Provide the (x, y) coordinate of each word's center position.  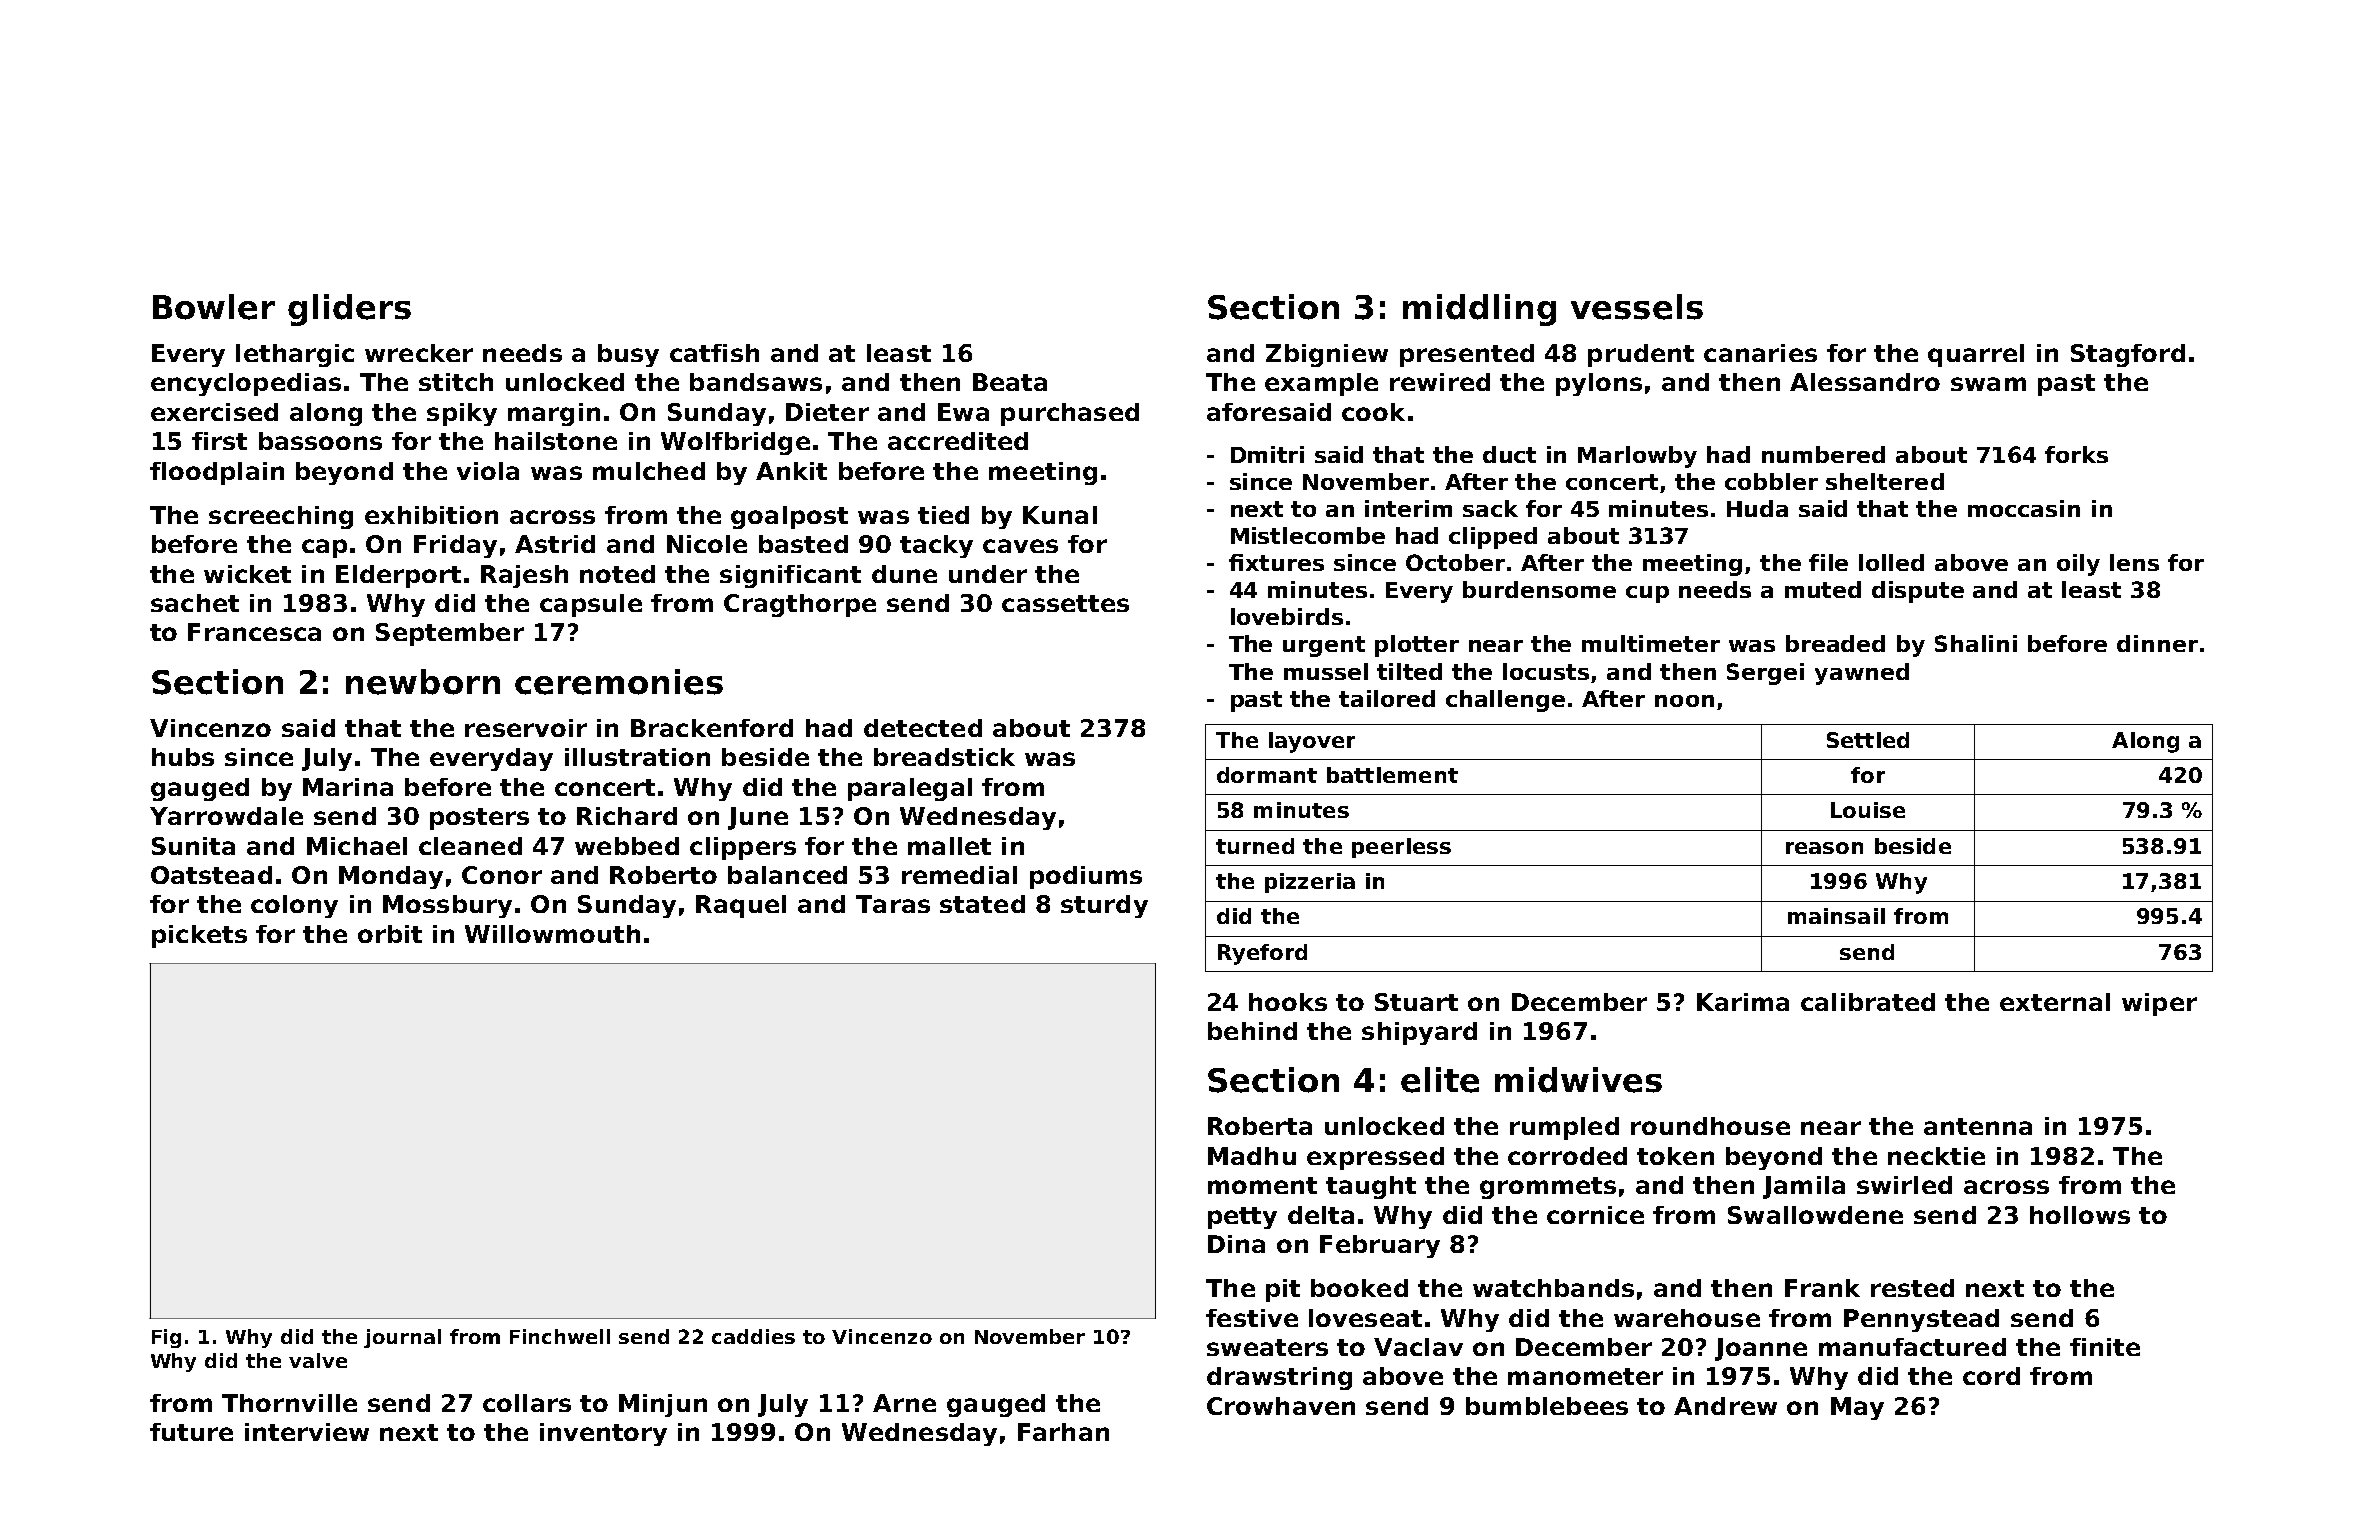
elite (1440, 1080)
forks (2076, 454)
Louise (1868, 810)
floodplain (217, 473)
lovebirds (1287, 616)
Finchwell (560, 1336)
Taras (893, 904)
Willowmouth (552, 934)
